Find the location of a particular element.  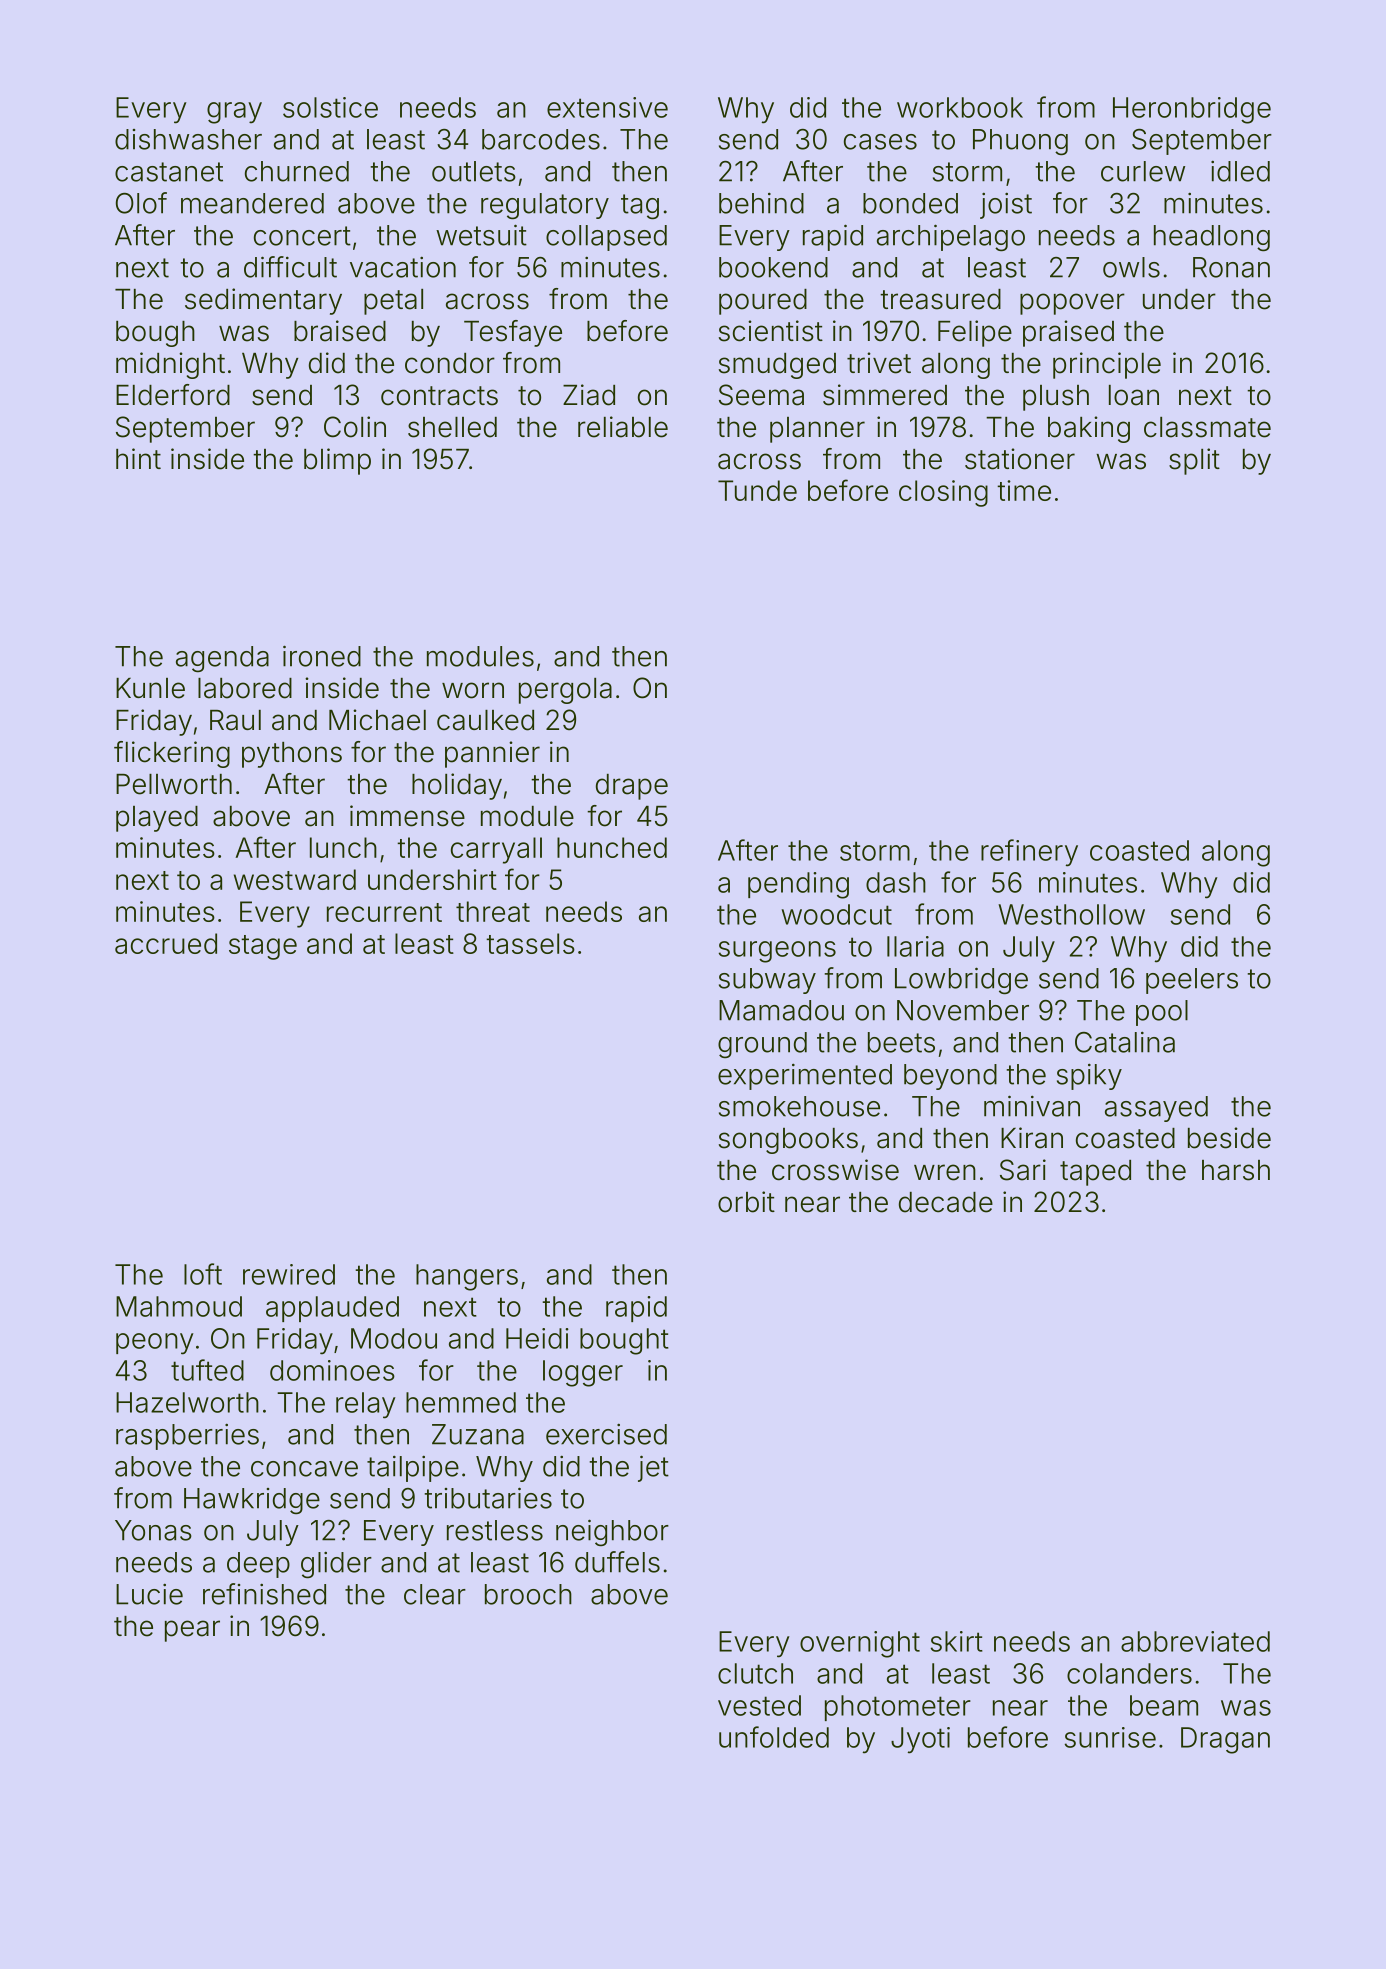

colanders is located at coordinates (1129, 1673).
